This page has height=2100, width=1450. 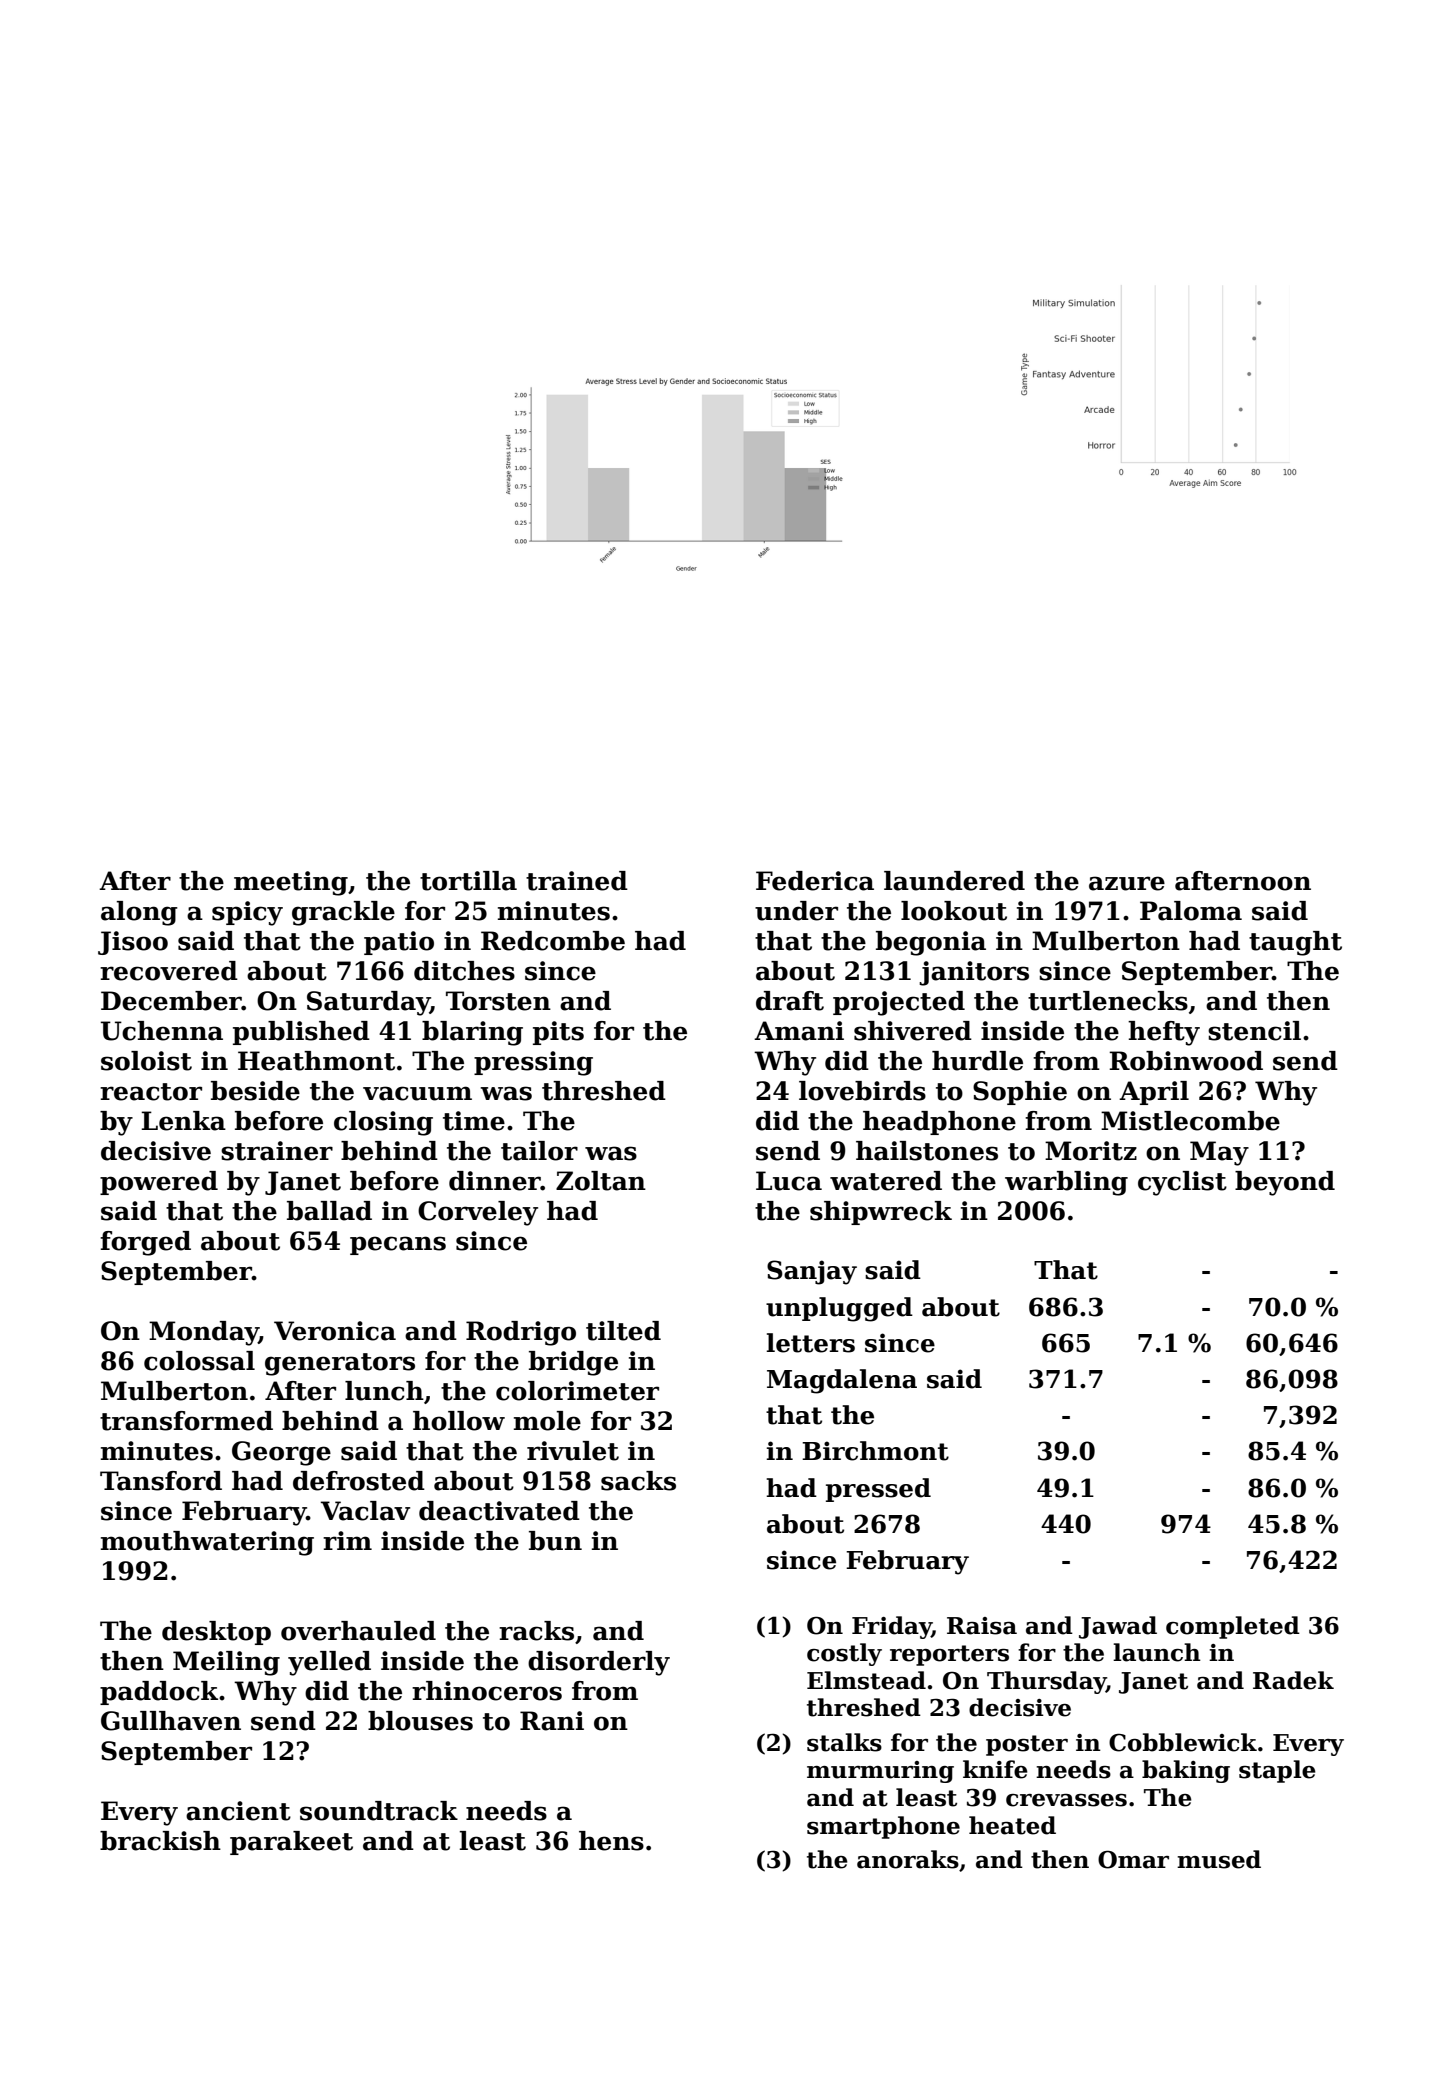 What do you see at coordinates (790, 1001) in the page?
I see `draft` at bounding box center [790, 1001].
